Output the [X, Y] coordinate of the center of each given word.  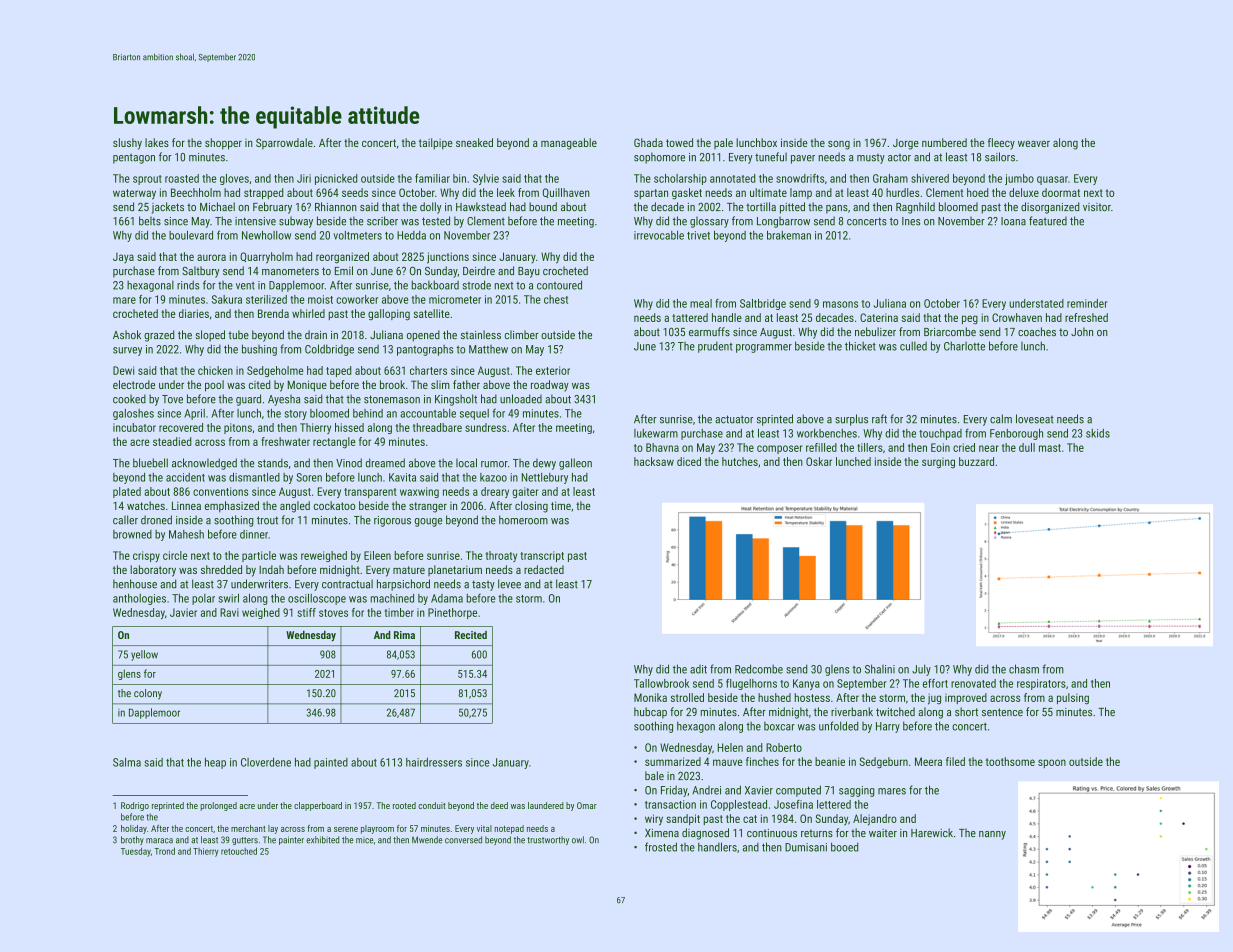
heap [215, 763]
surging [938, 463]
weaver [1034, 143]
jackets [168, 208]
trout [267, 520]
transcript [542, 556]
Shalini [880, 669]
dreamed [385, 463]
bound [543, 206]
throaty [501, 556]
